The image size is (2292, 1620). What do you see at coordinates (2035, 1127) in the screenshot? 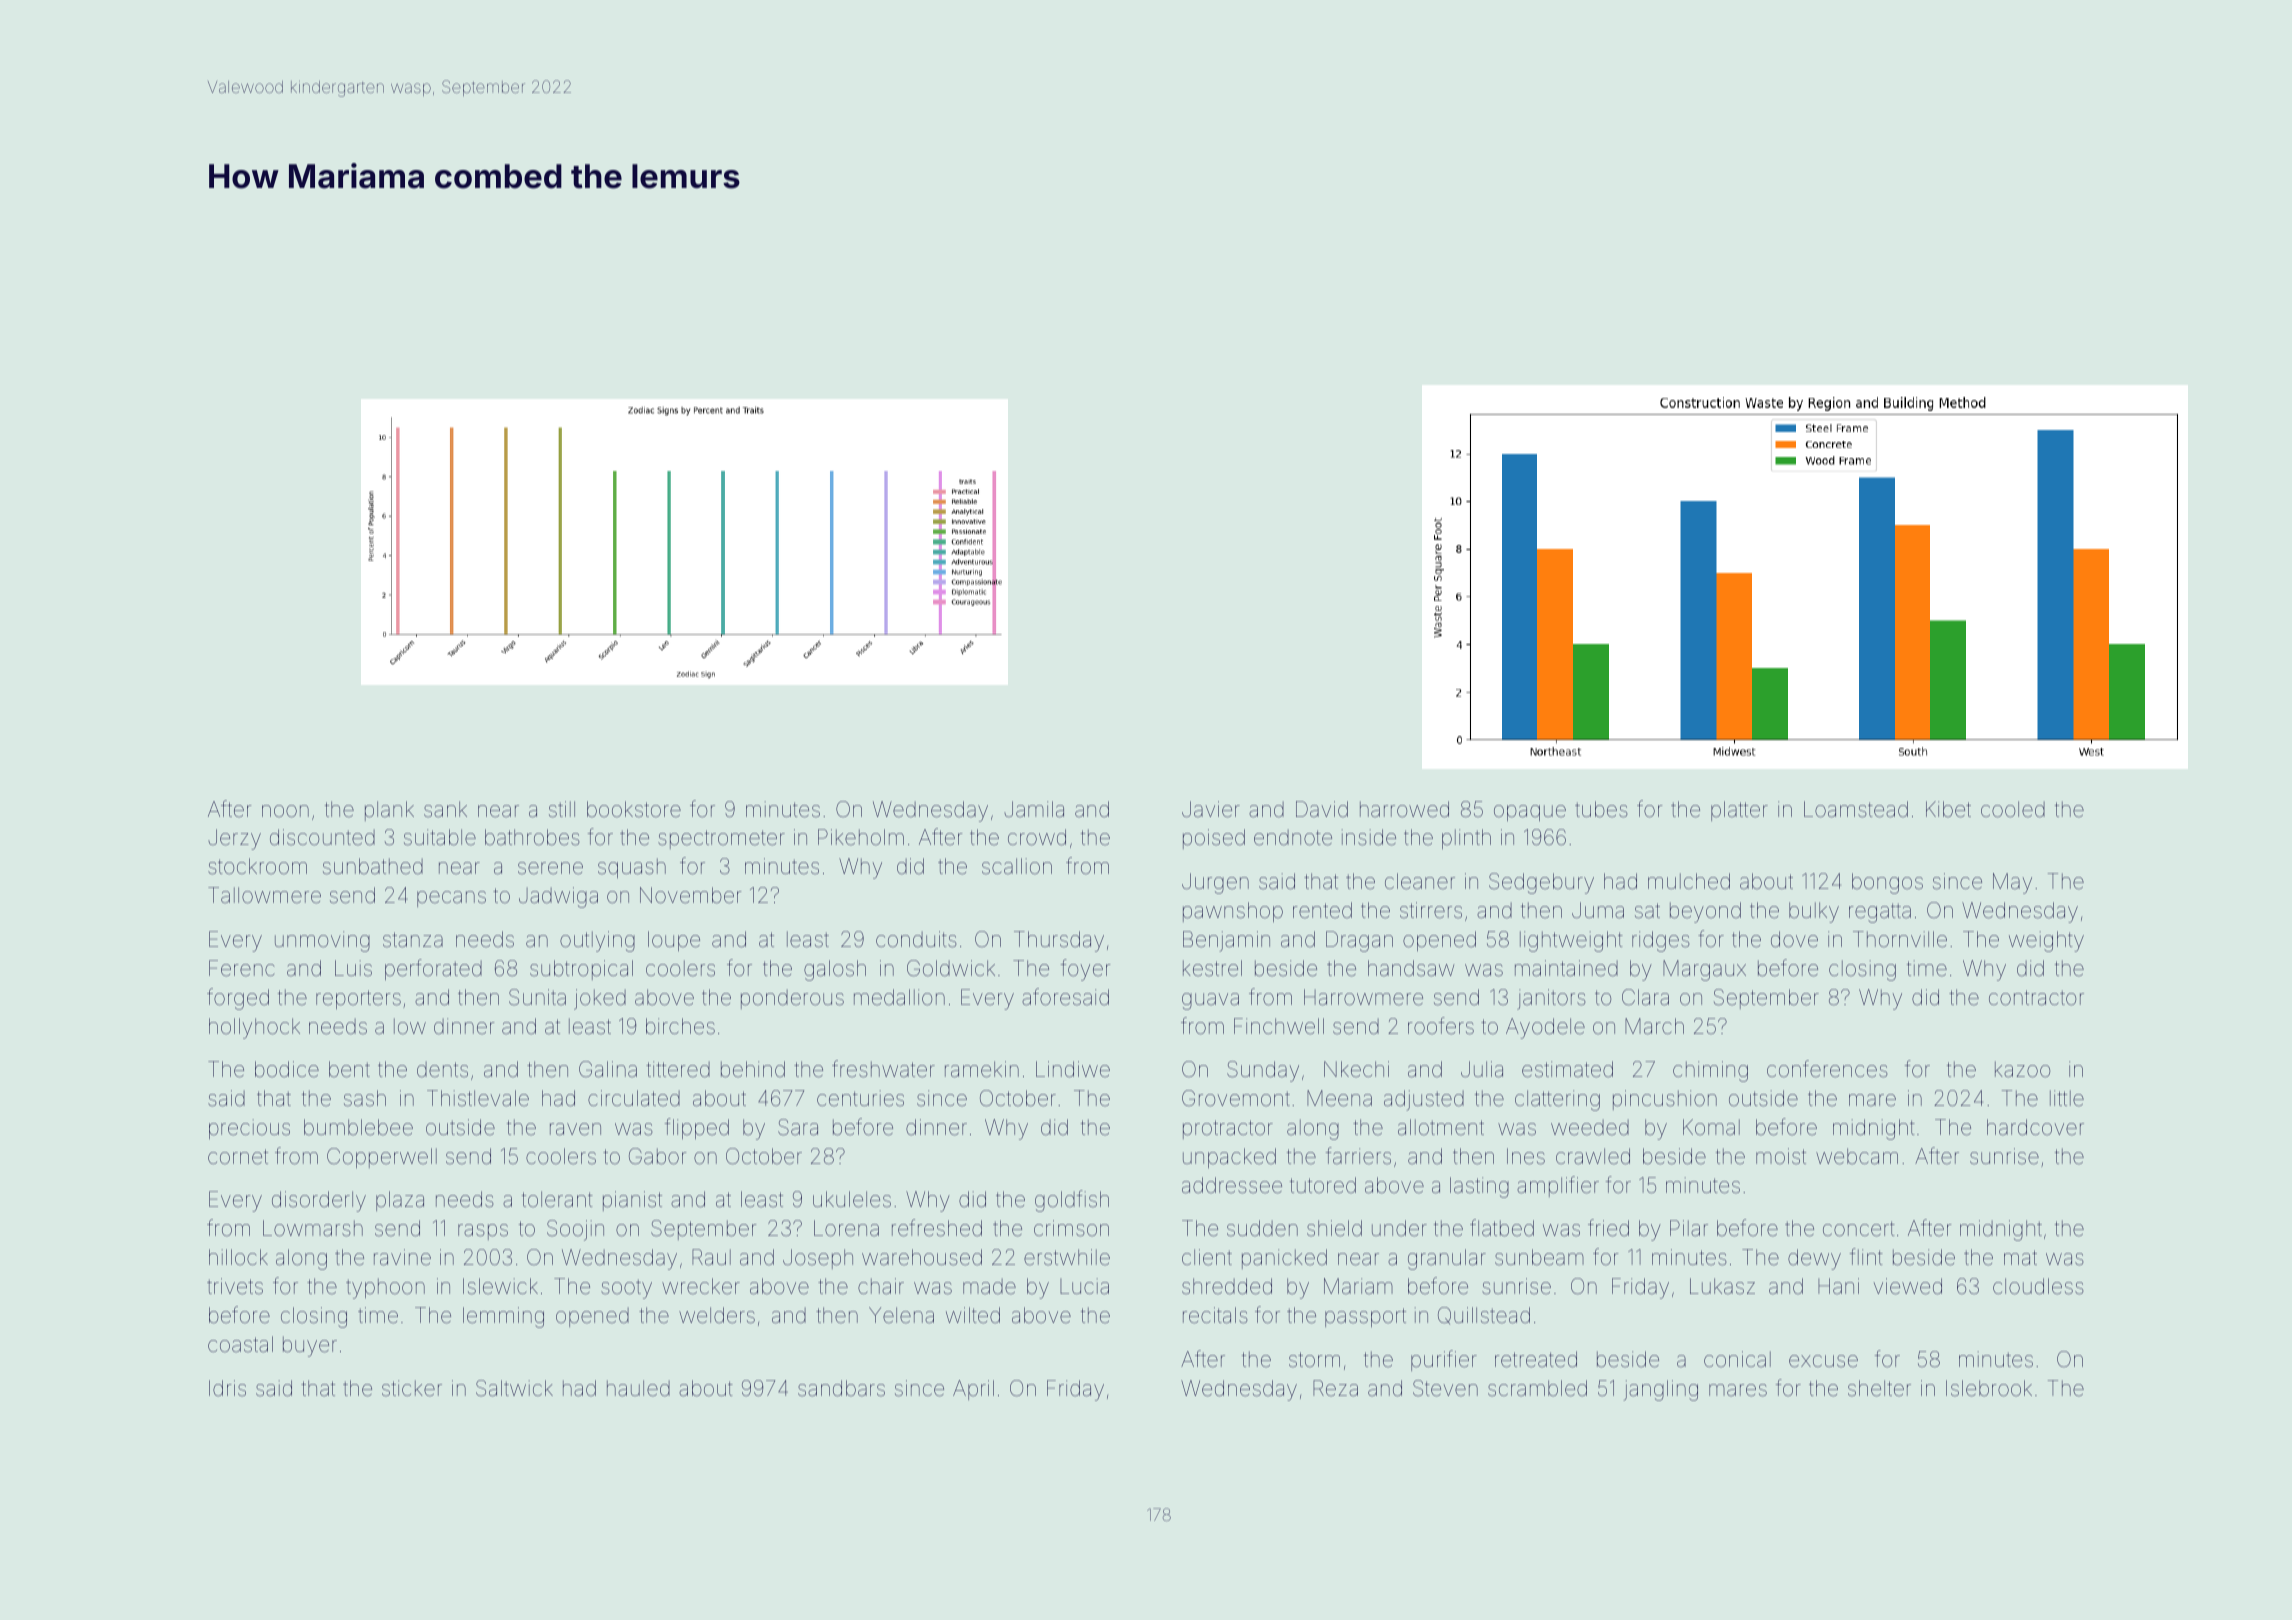
I see `hardcover` at bounding box center [2035, 1127].
